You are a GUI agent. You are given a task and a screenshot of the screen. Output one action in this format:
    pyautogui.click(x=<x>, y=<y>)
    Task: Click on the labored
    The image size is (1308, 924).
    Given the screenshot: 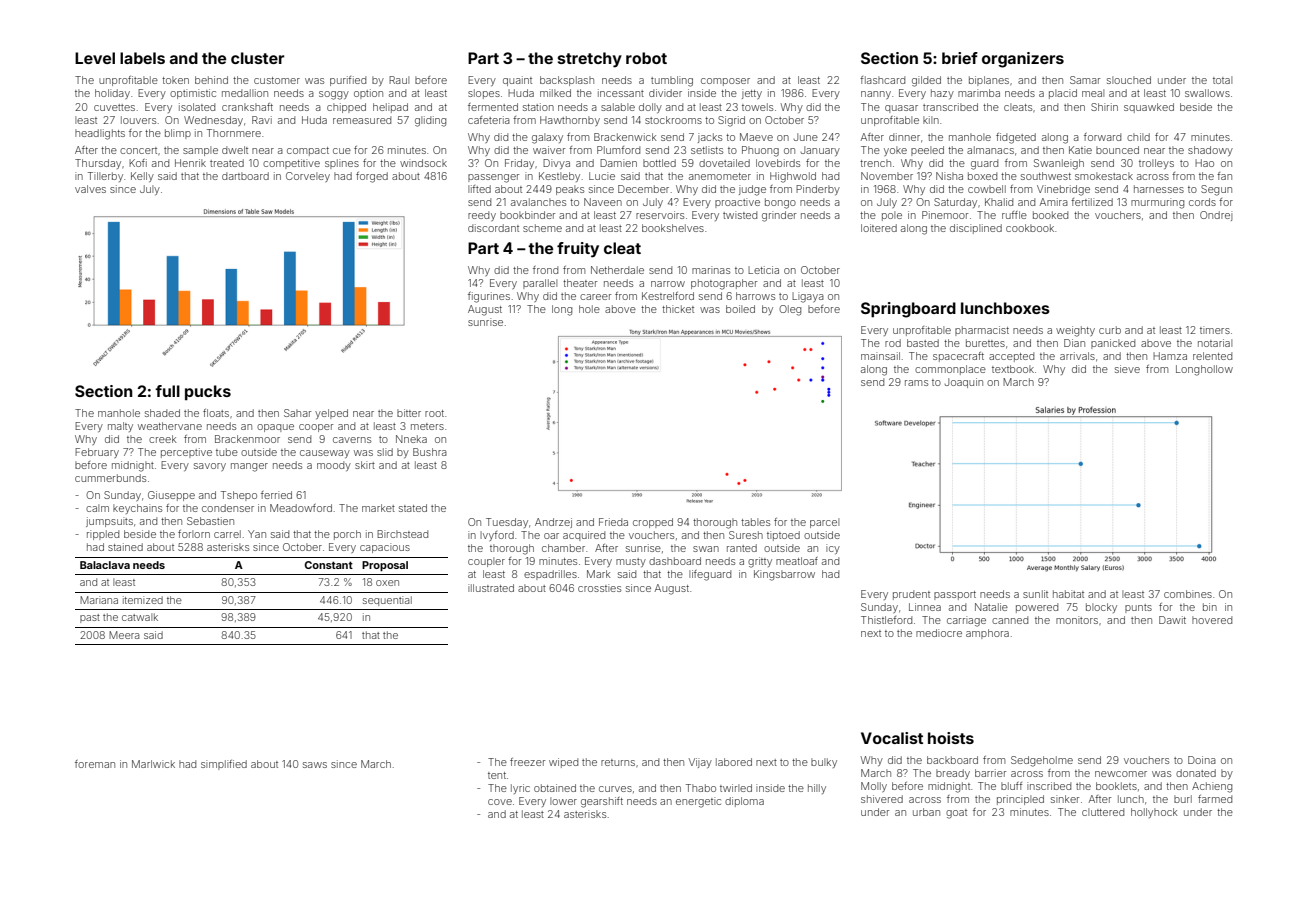 What is the action you would take?
    pyautogui.click(x=734, y=762)
